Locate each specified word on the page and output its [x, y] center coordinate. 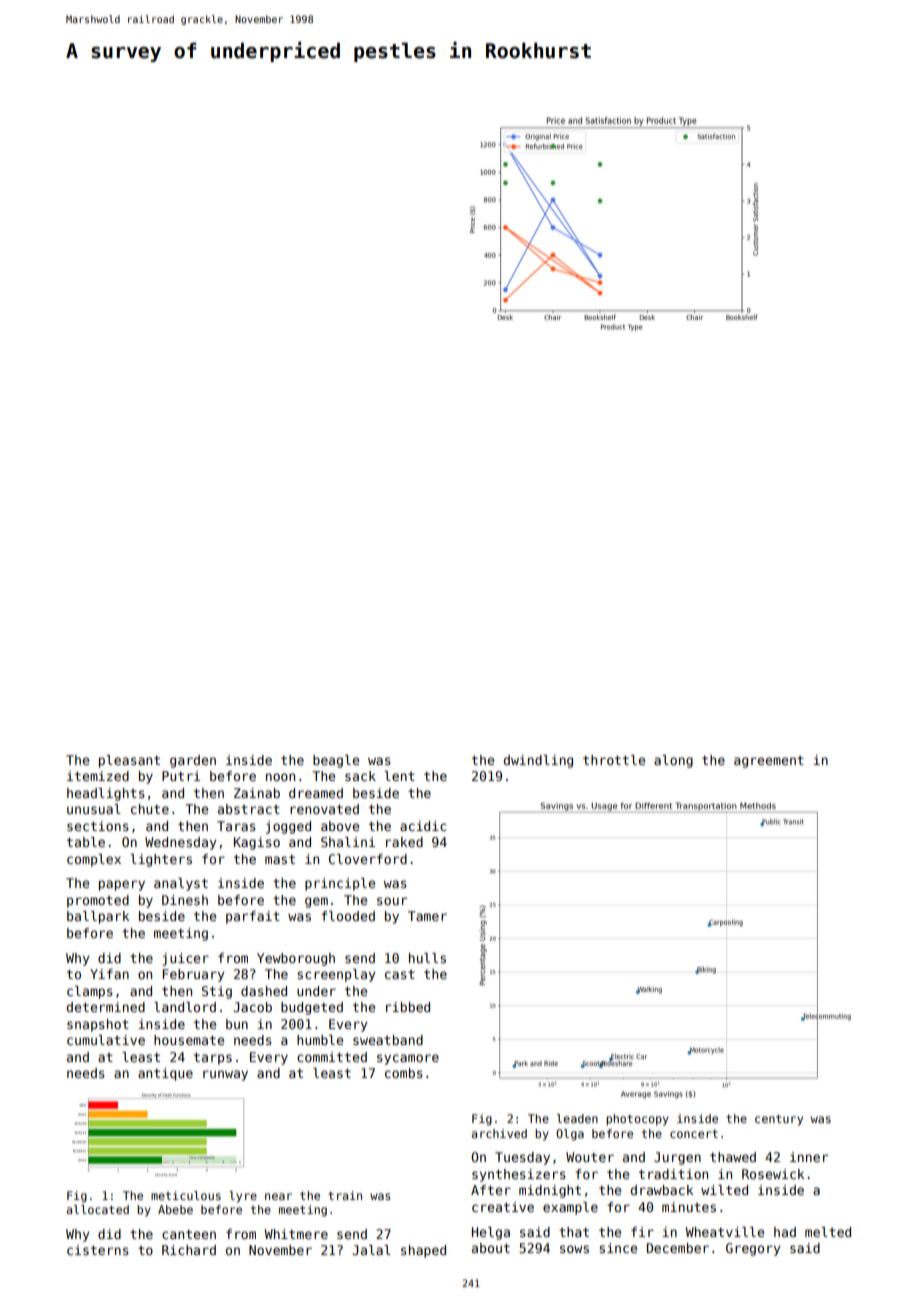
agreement [769, 762]
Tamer [427, 916]
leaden [577, 1118]
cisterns [98, 1250]
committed [332, 1057]
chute [150, 809]
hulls [427, 958]
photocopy [637, 1120]
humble [320, 1040]
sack [360, 776]
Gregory [753, 1249]
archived [499, 1133]
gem [316, 902]
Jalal [372, 1250]
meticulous [186, 1195]
